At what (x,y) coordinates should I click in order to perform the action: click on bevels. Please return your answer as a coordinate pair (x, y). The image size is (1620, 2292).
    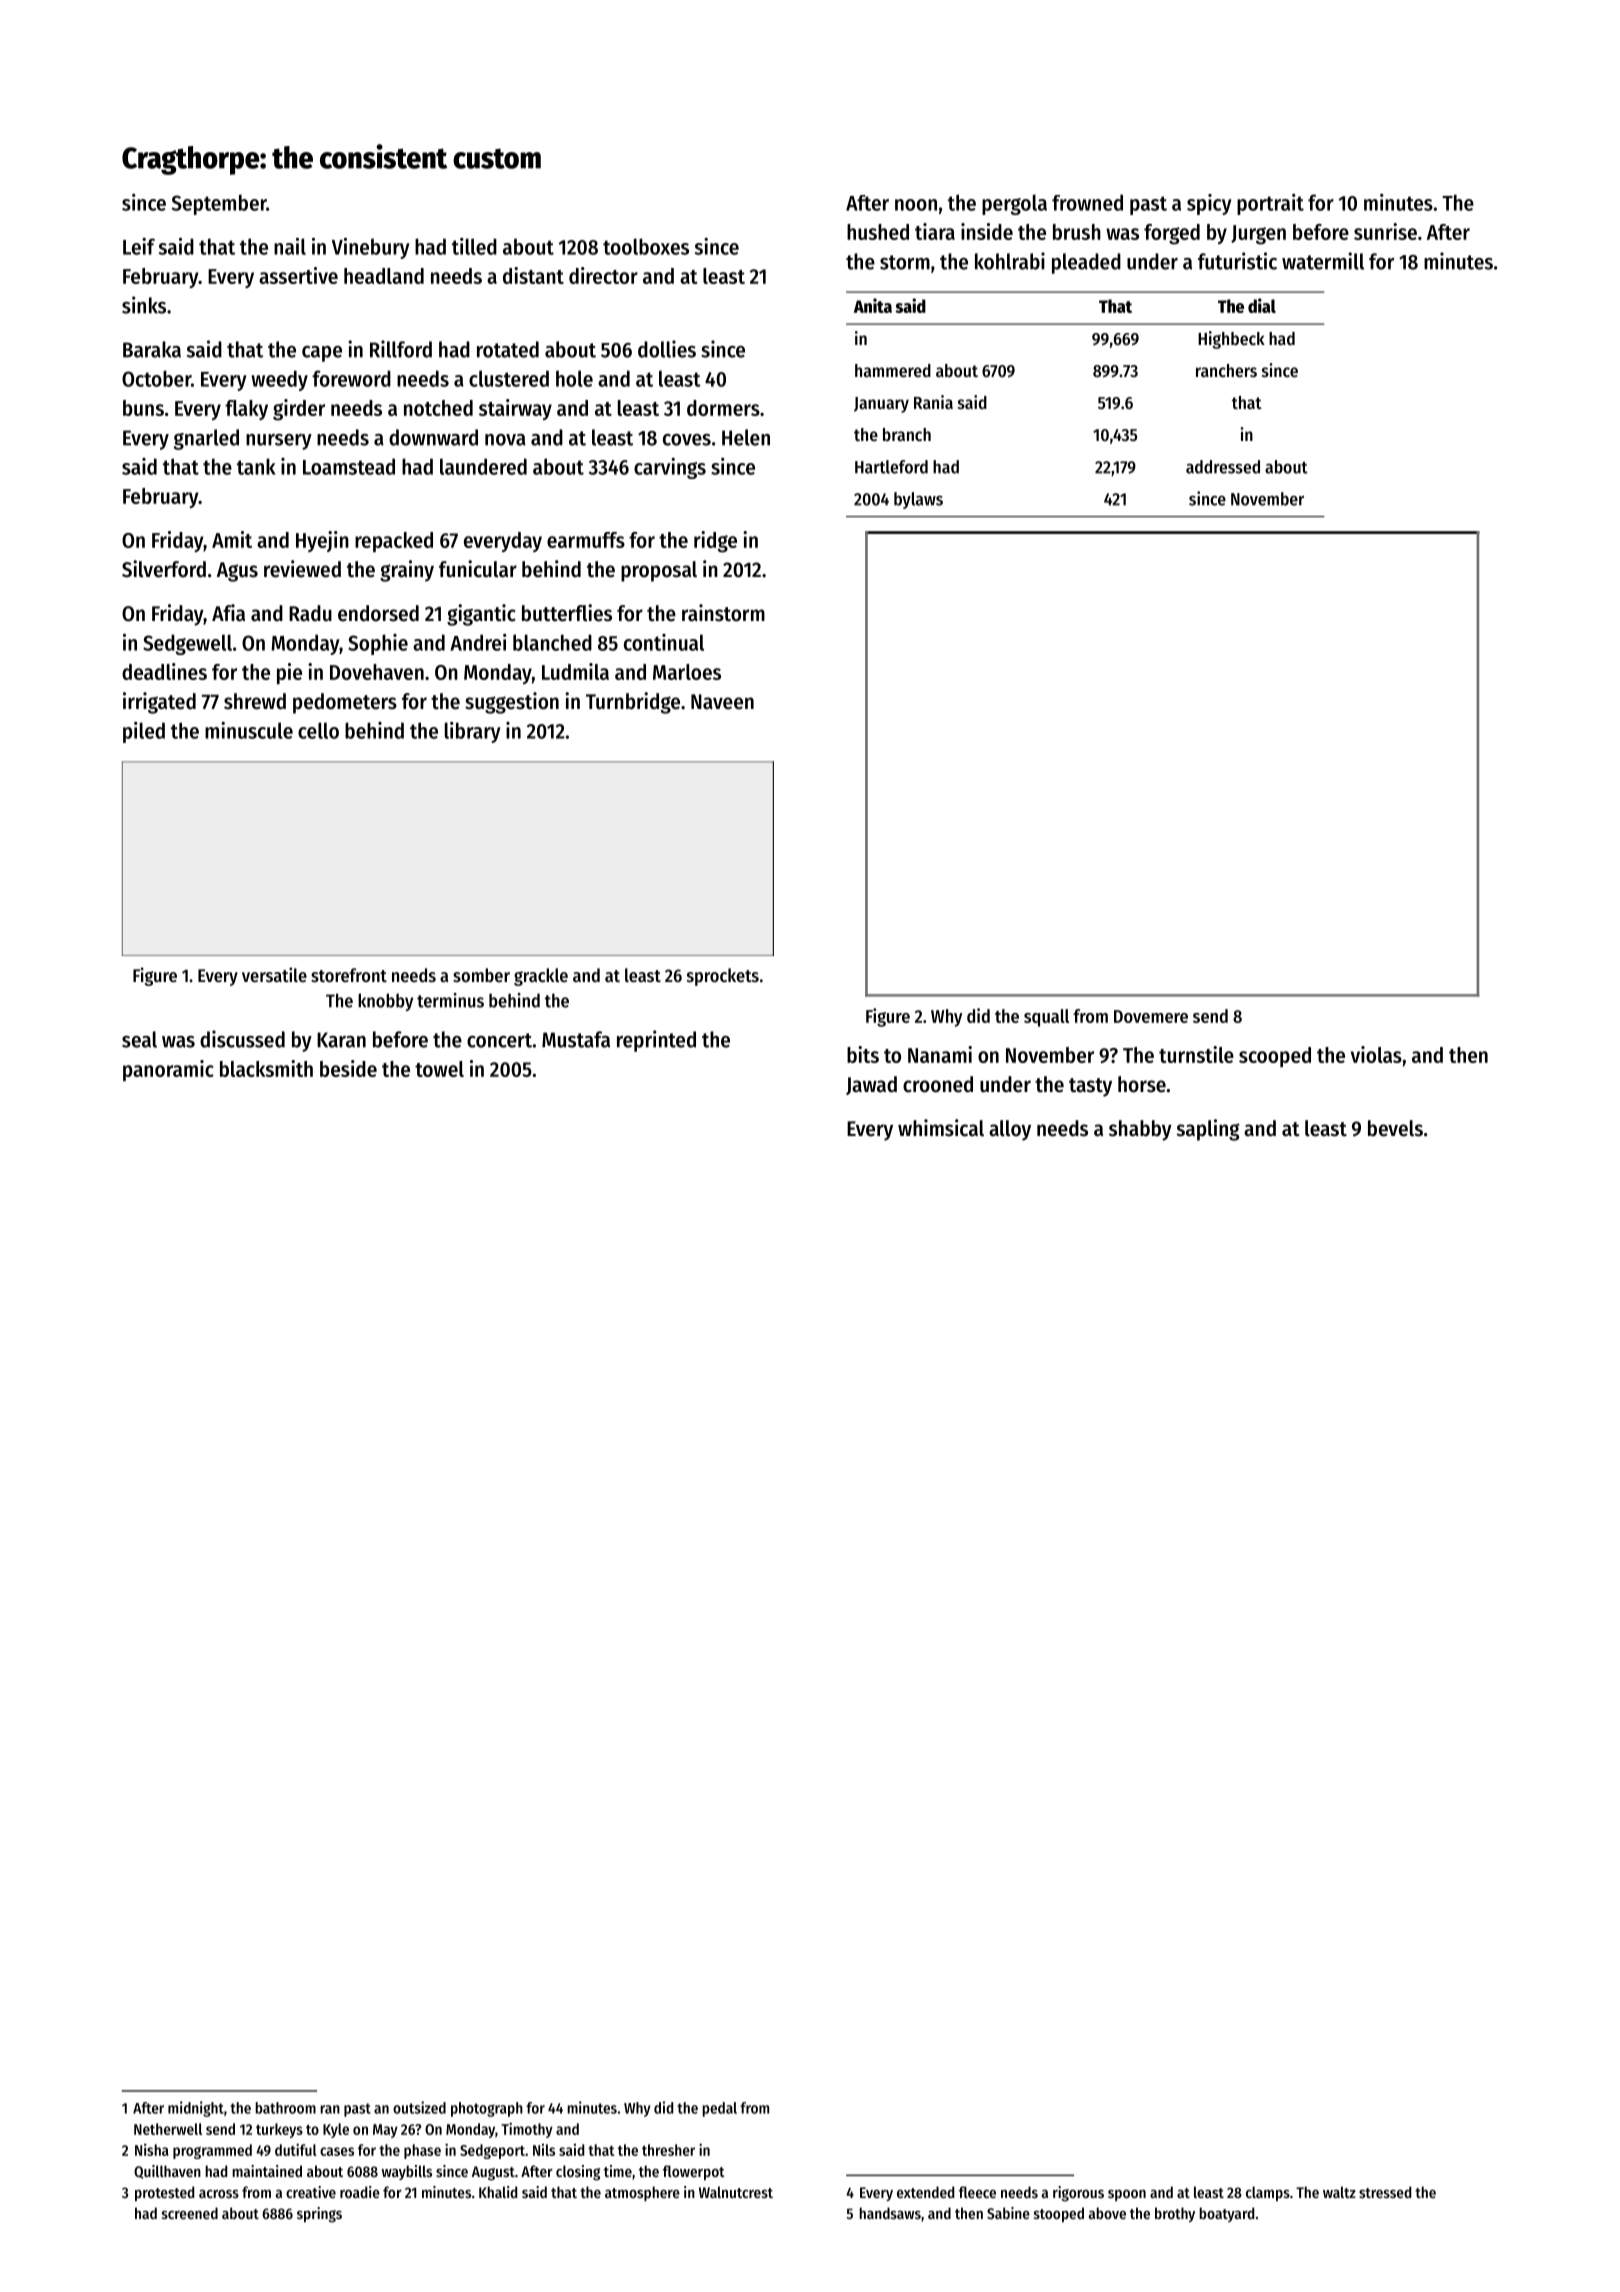
    Looking at the image, I should click on (1395, 1128).
